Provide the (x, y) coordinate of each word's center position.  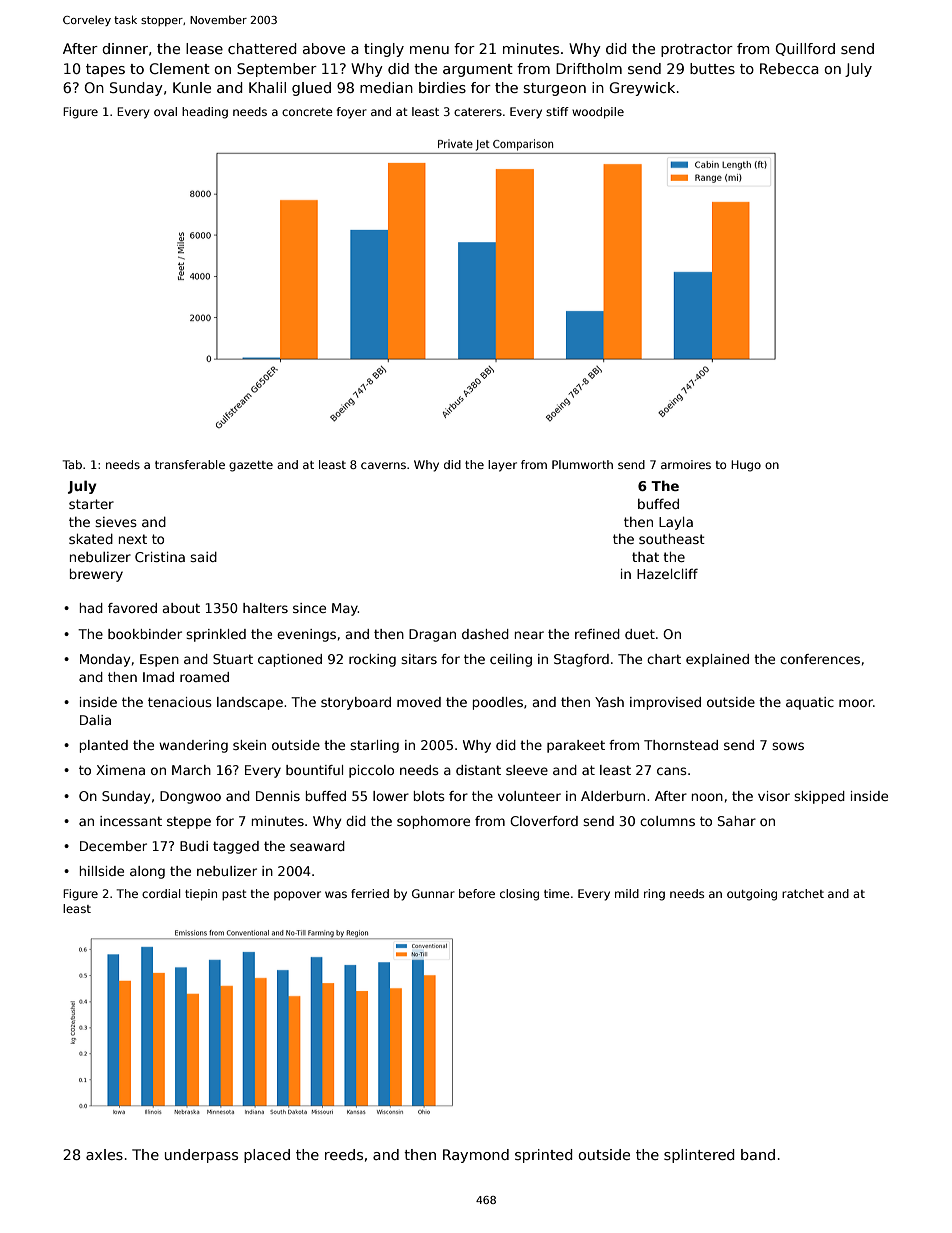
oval (165, 111)
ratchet (803, 893)
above (324, 48)
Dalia (95, 720)
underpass (201, 1156)
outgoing (752, 895)
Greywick (642, 89)
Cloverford (544, 821)
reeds (344, 1154)
